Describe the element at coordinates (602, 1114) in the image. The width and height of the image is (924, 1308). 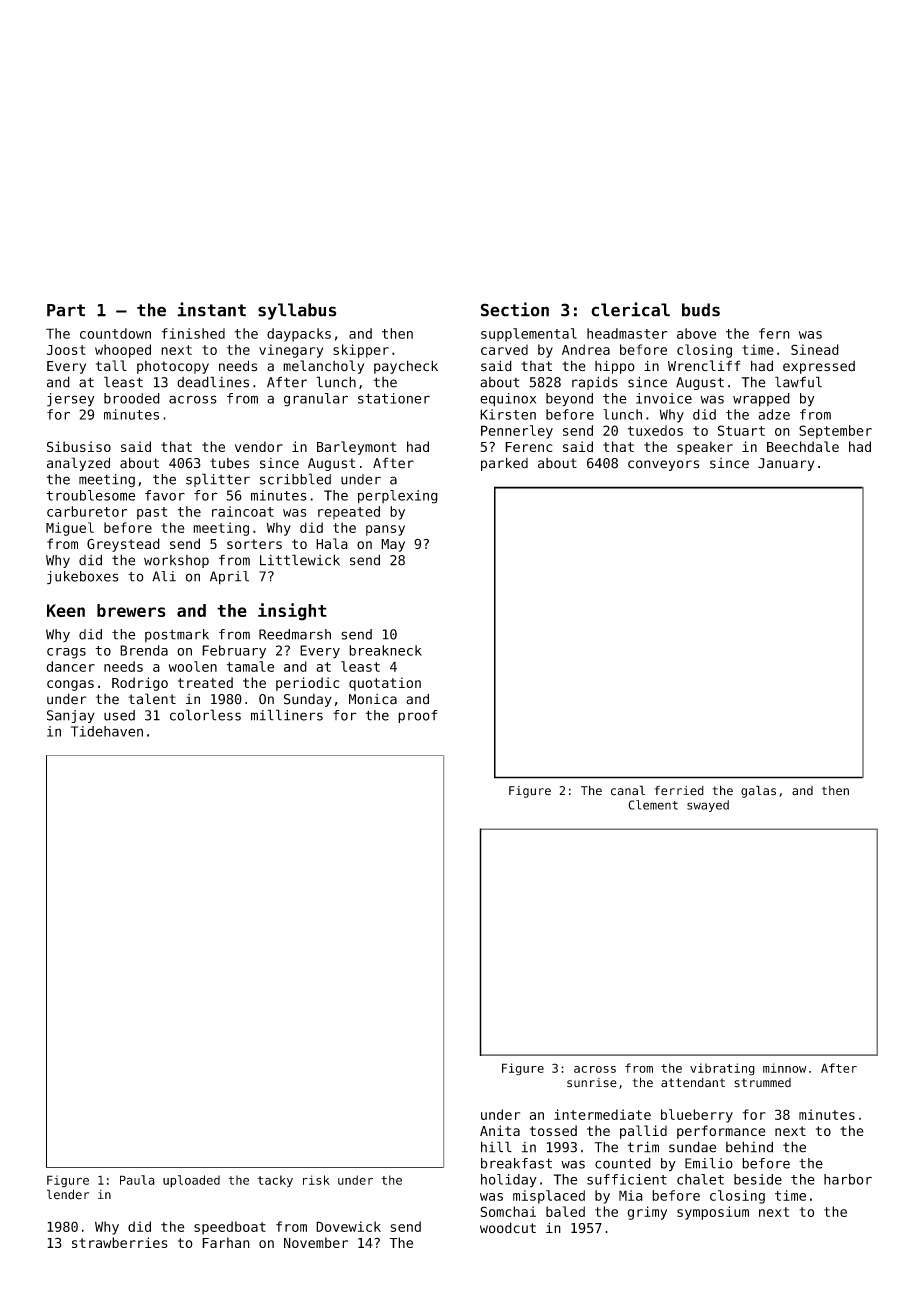
I see `intermediate` at that location.
